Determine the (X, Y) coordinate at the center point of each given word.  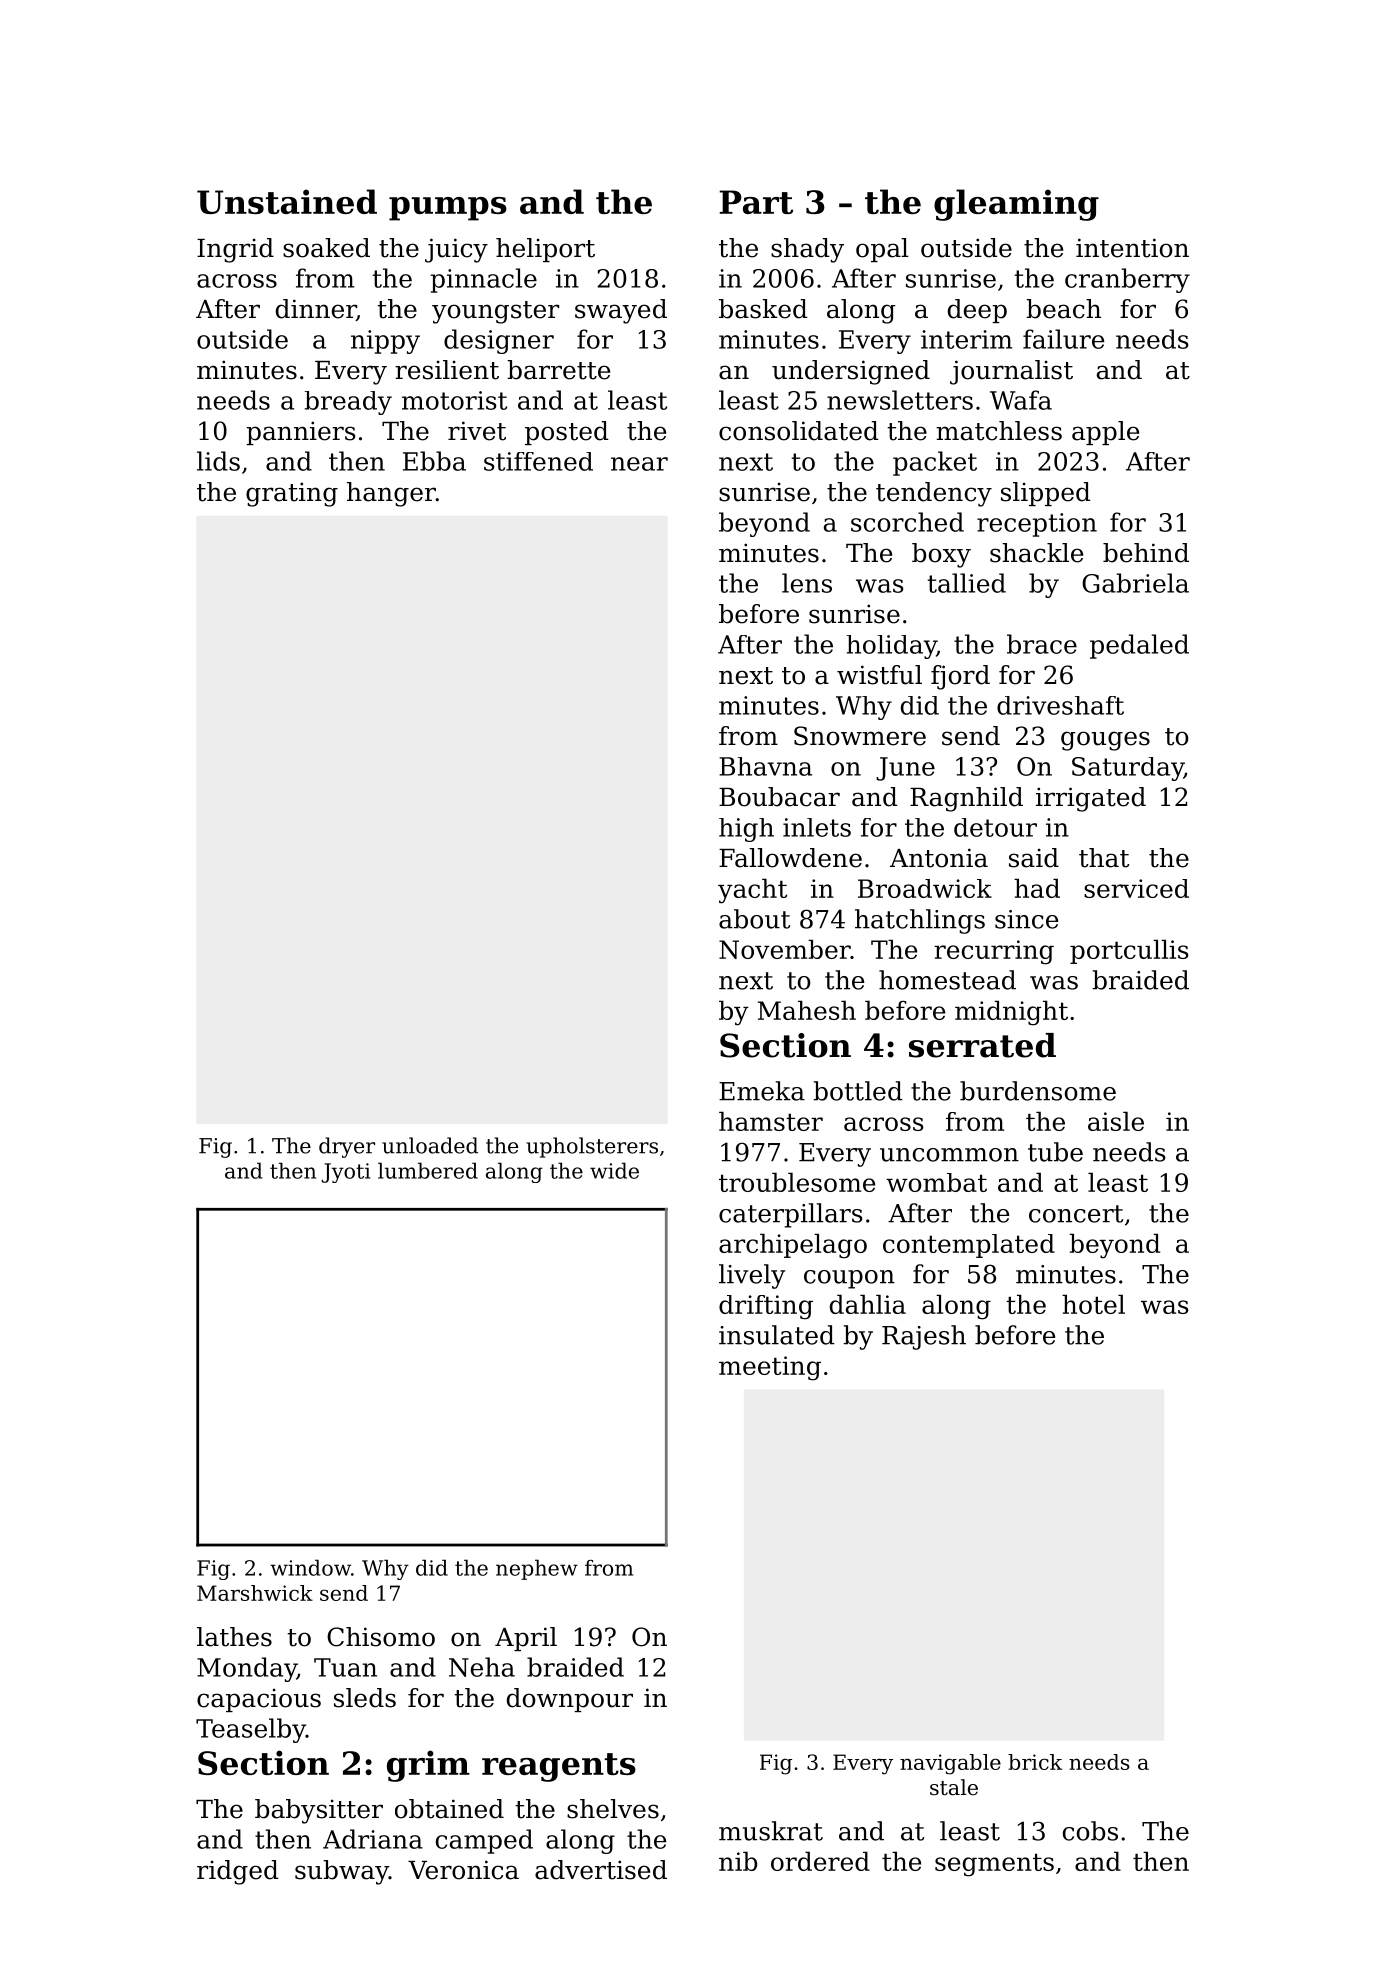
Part (756, 202)
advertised (601, 1870)
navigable (950, 1764)
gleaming (1016, 205)
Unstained (287, 201)
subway (342, 1872)
